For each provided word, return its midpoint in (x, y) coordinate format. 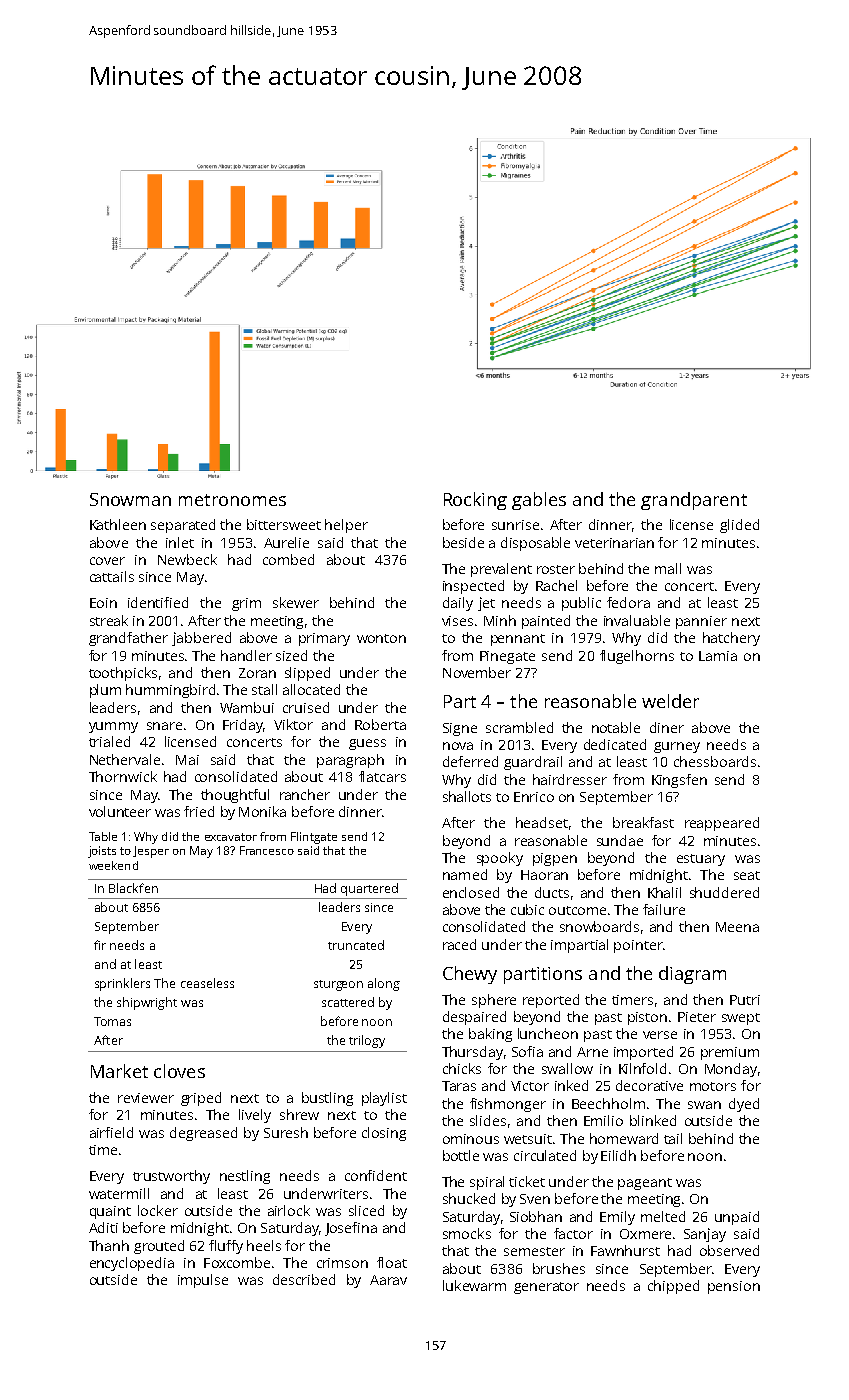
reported (551, 1001)
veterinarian (614, 543)
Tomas (112, 1021)
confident (376, 1175)
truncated (356, 945)
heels (264, 1245)
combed (288, 559)
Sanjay (705, 1235)
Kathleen (118, 524)
